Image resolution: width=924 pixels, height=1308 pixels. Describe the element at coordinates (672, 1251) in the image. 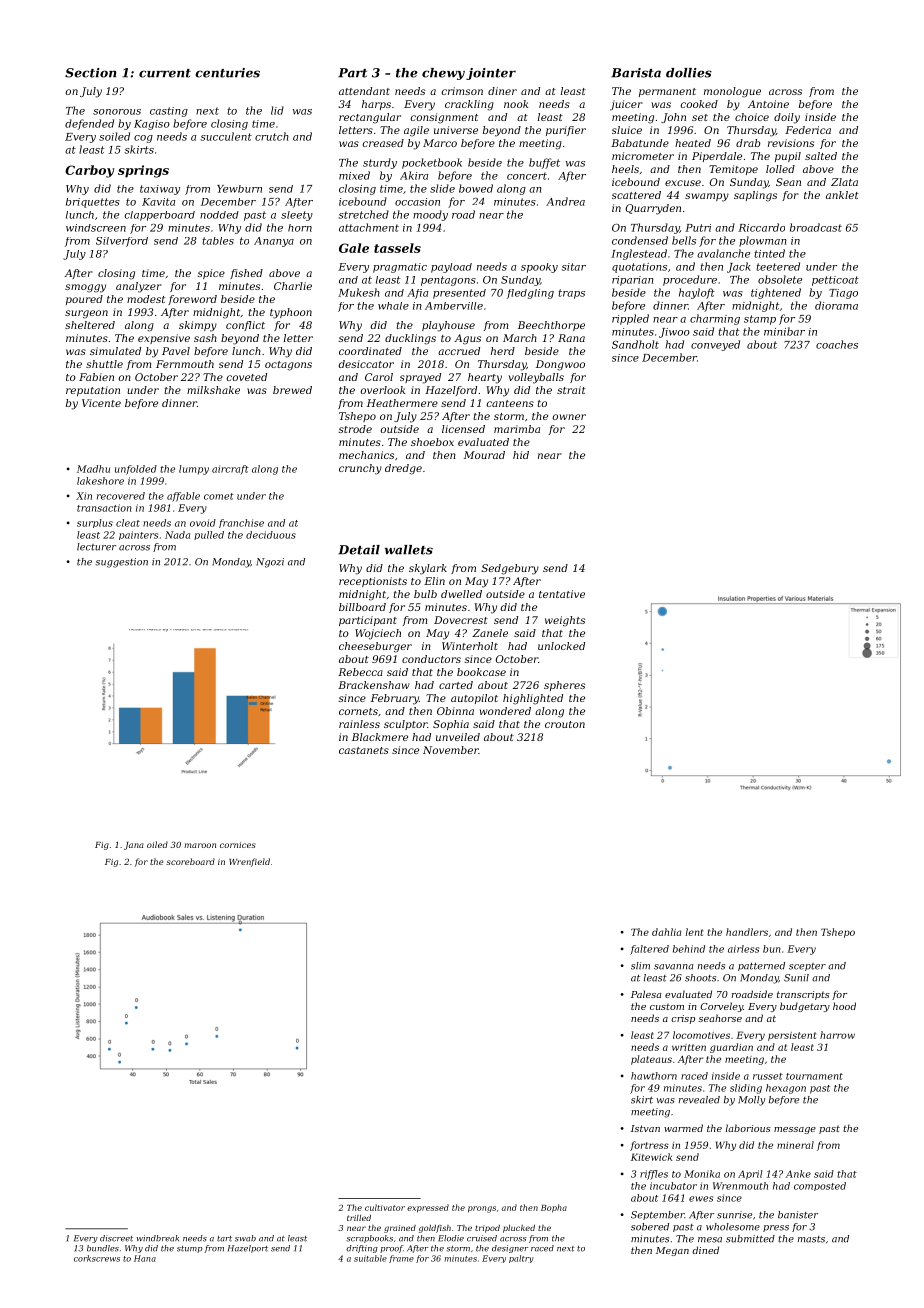

I see `Megan` at that location.
